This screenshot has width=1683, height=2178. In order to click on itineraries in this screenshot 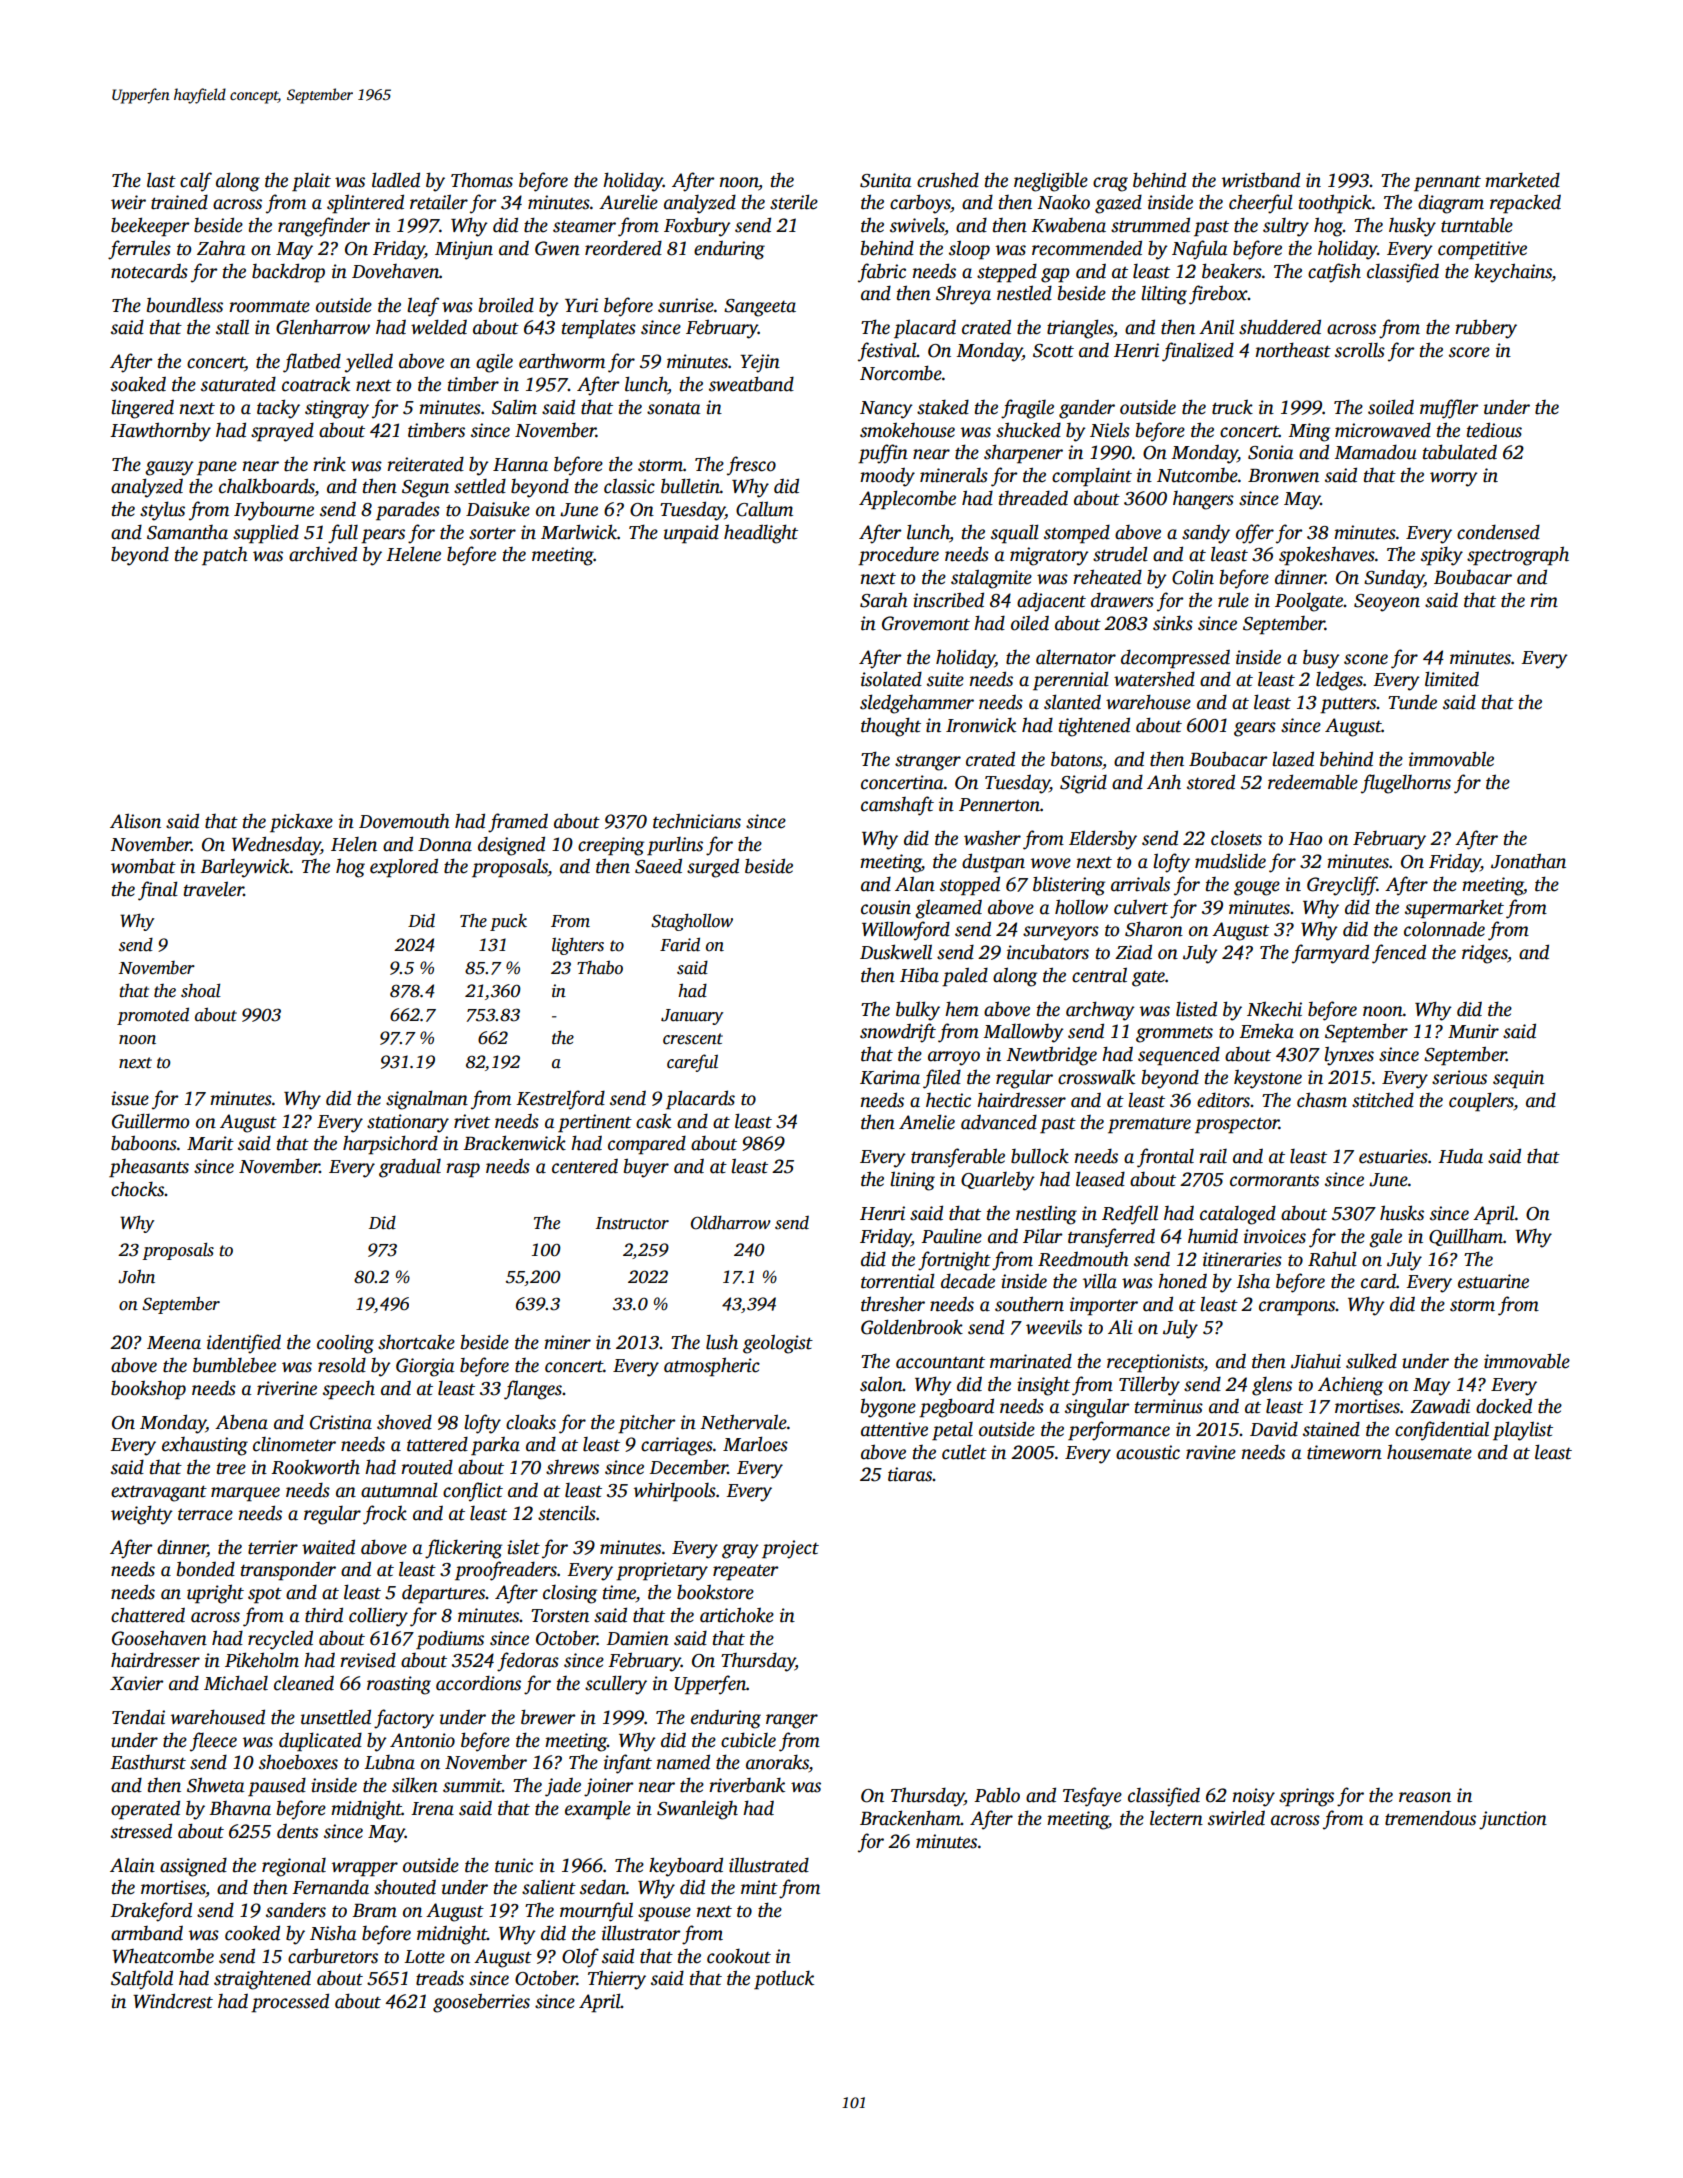, I will do `click(1242, 1259)`.
